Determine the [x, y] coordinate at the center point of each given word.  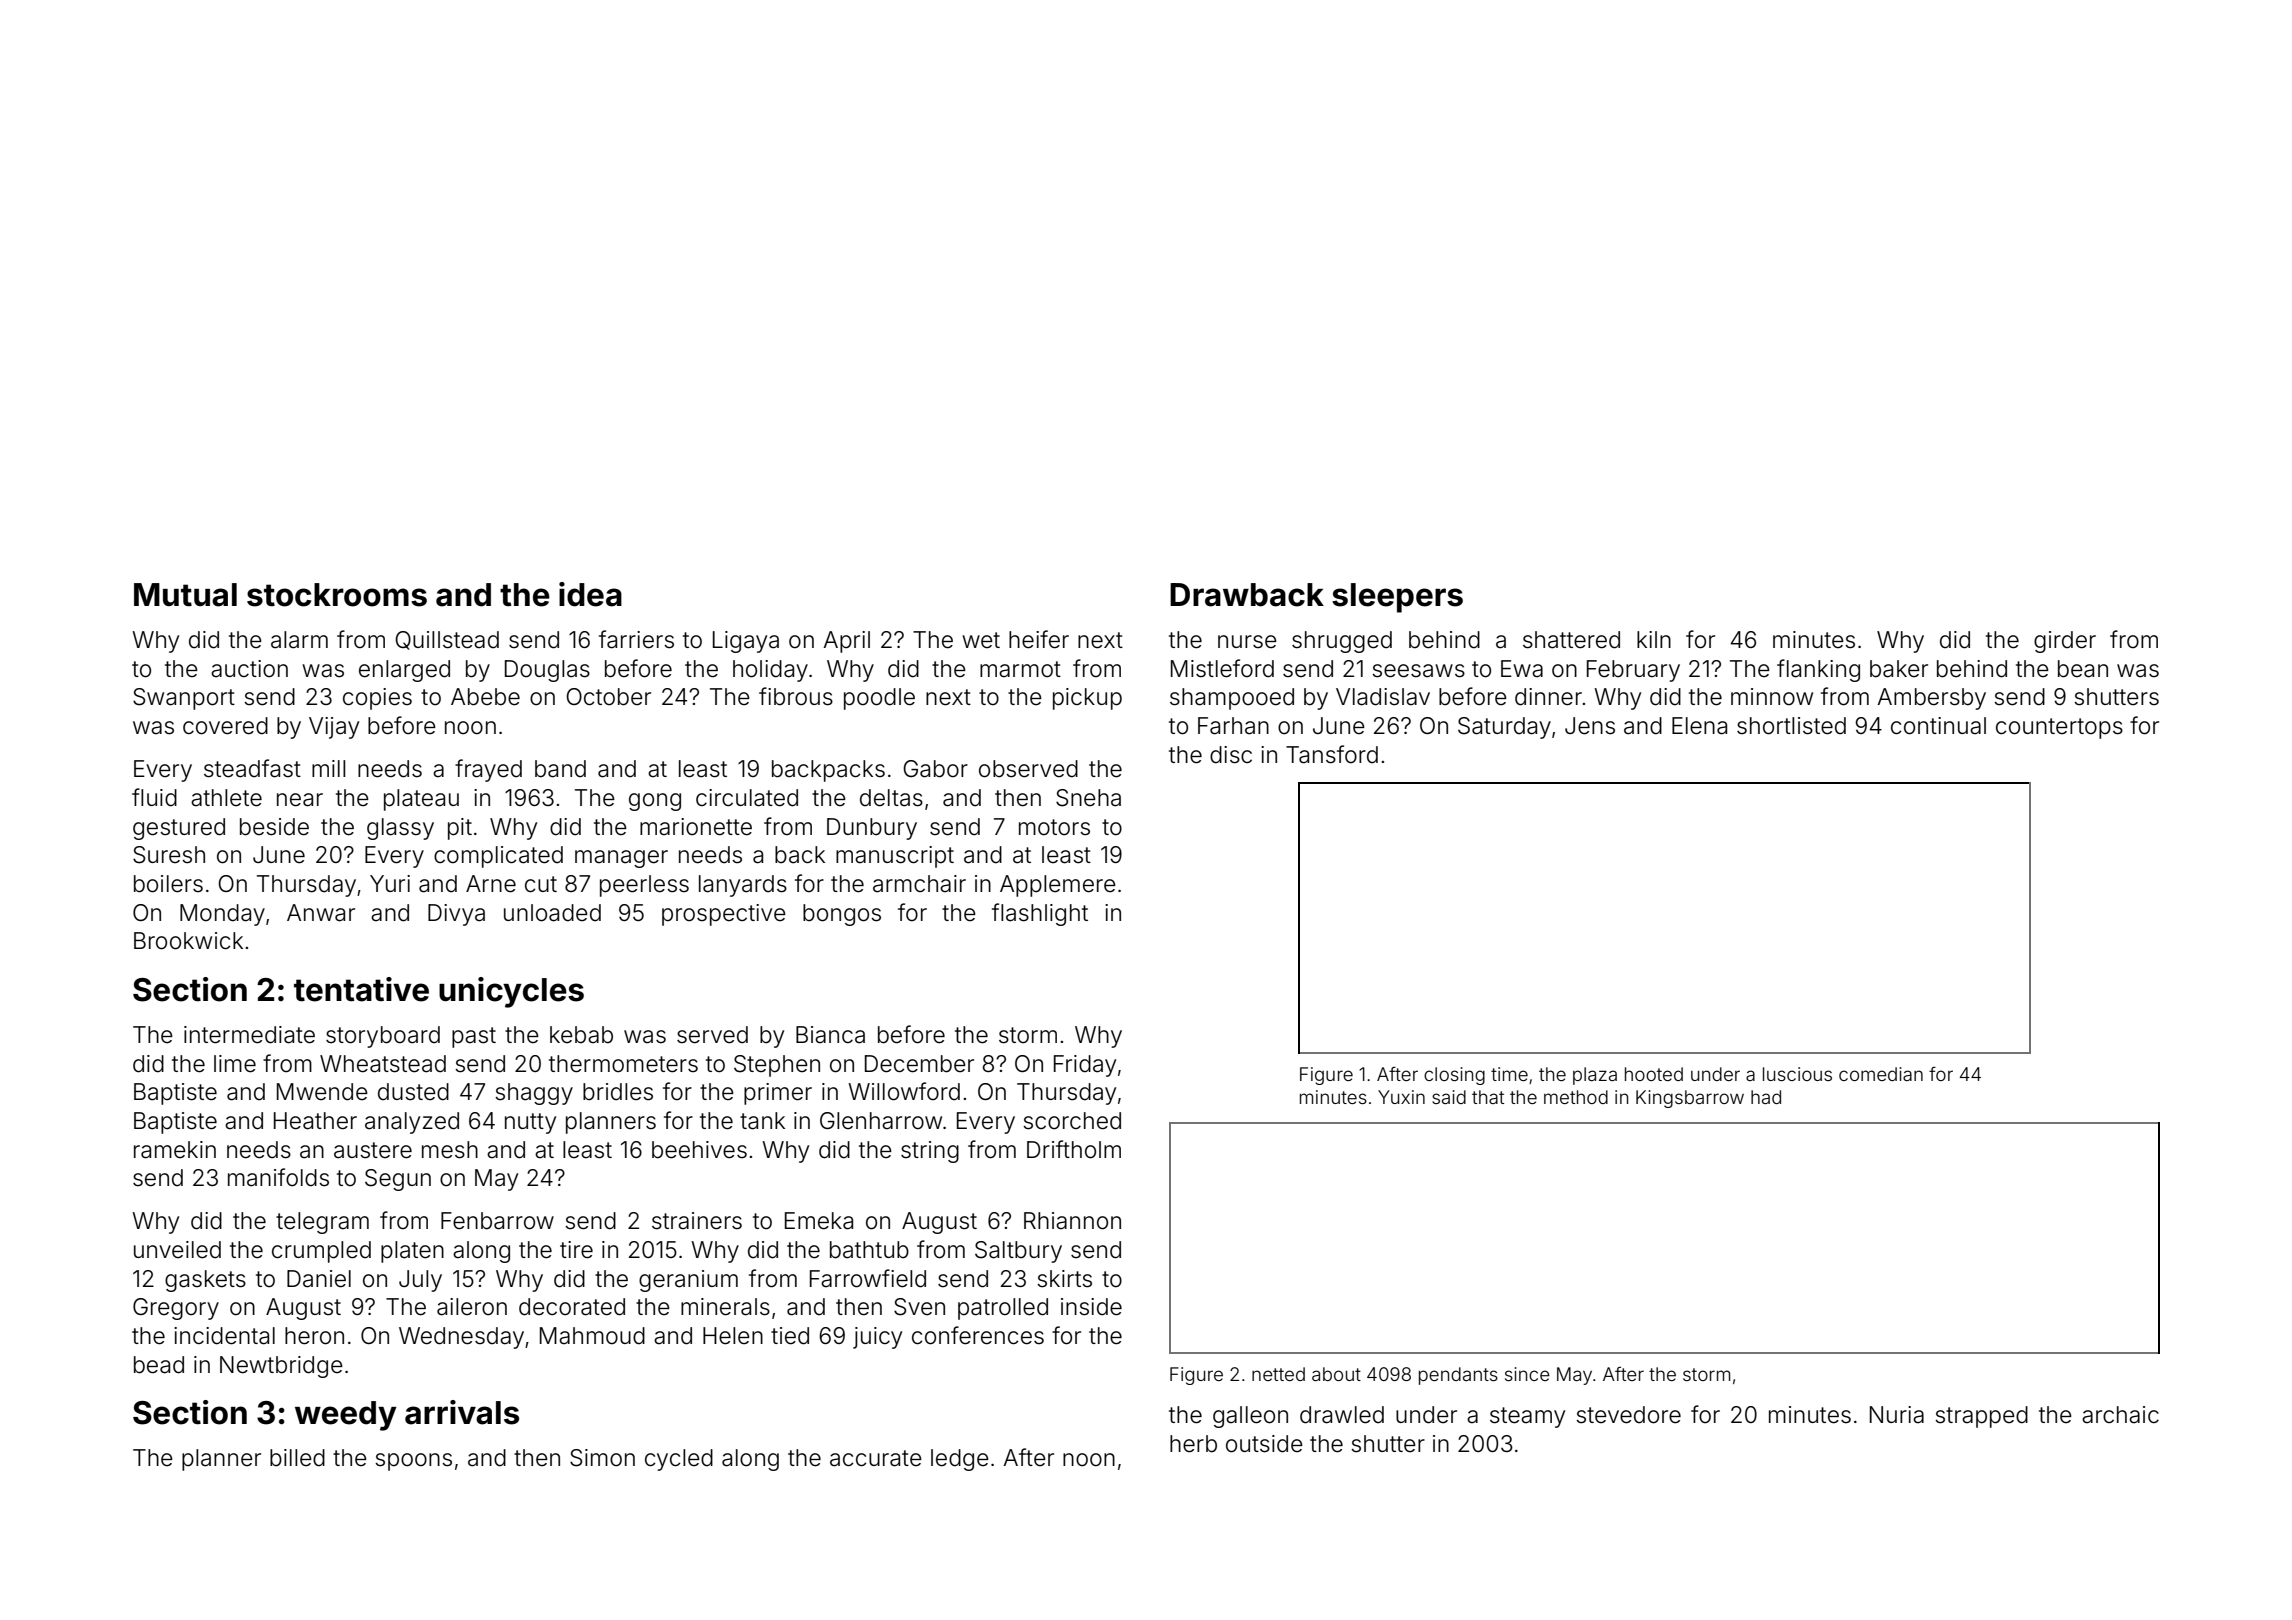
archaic [2120, 1415]
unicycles [511, 992]
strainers [697, 1221]
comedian [1881, 1074]
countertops [2059, 728]
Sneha [1088, 798]
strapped [1981, 1417]
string [930, 1152]
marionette [696, 827]
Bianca [830, 1035]
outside [1264, 1444]
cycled [679, 1460]
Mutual [185, 595]
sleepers [1397, 598]
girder [2065, 642]
